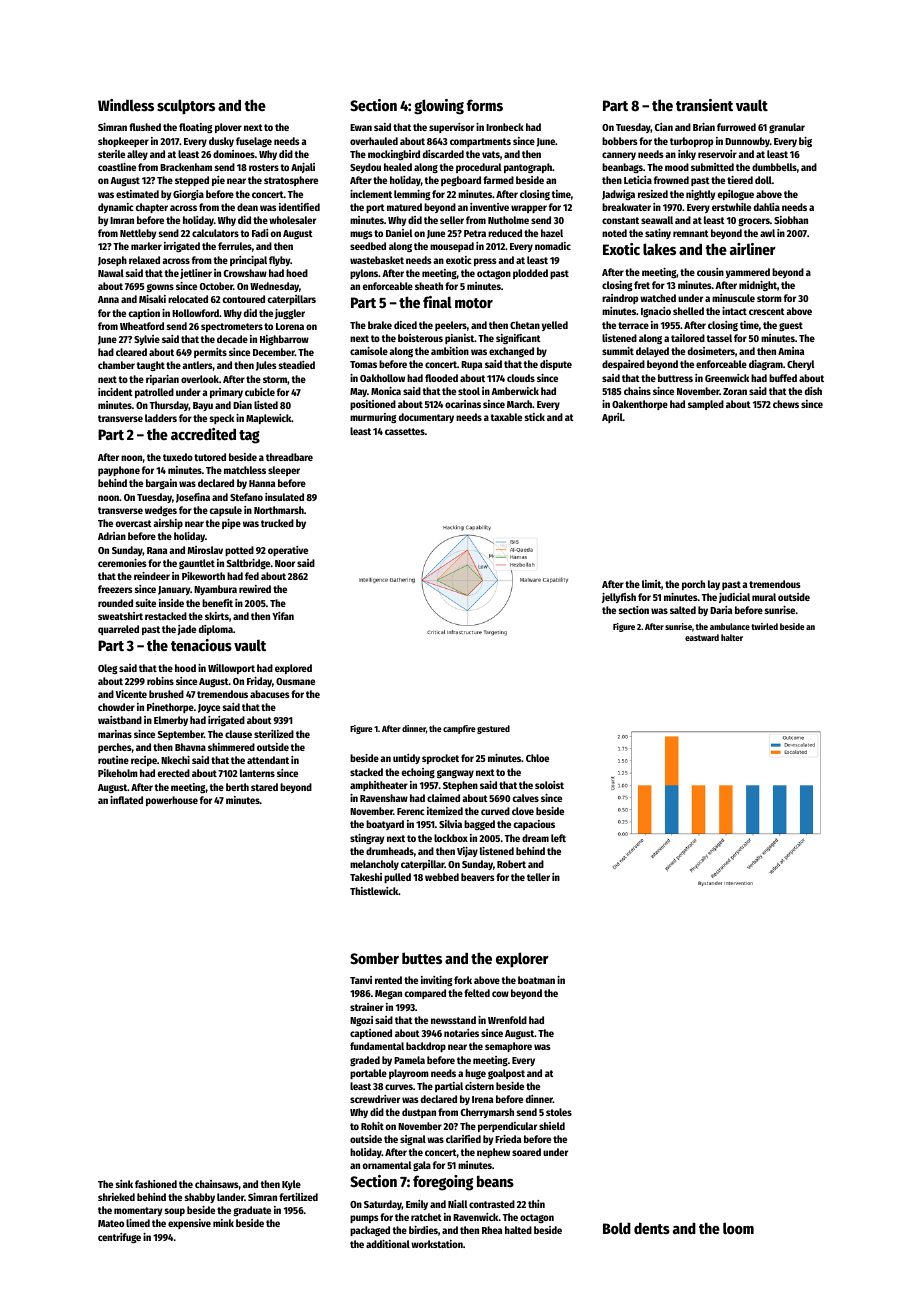 This screenshot has width=924, height=1308. What do you see at coordinates (283, 616) in the screenshot?
I see `Yifan` at bounding box center [283, 616].
